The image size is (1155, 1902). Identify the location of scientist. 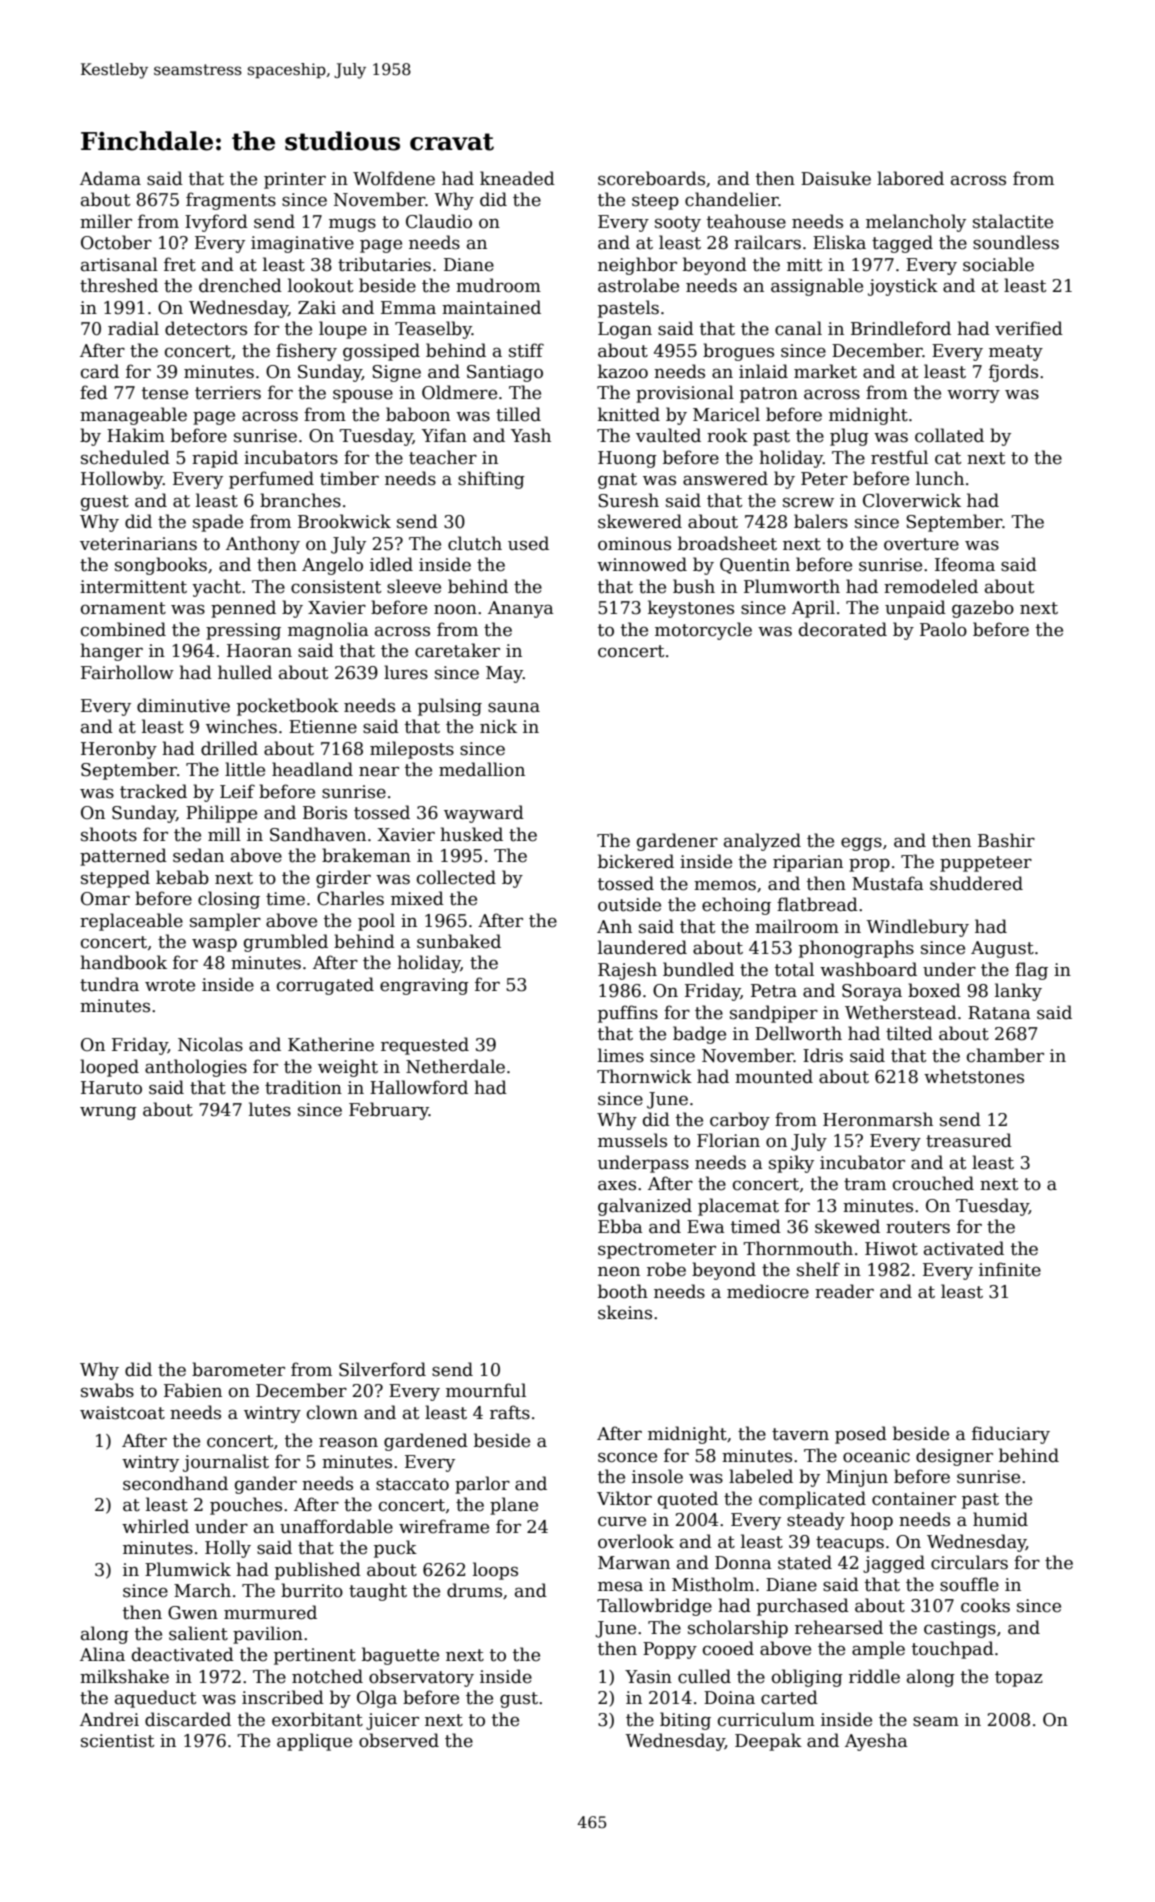
(117, 1741).
